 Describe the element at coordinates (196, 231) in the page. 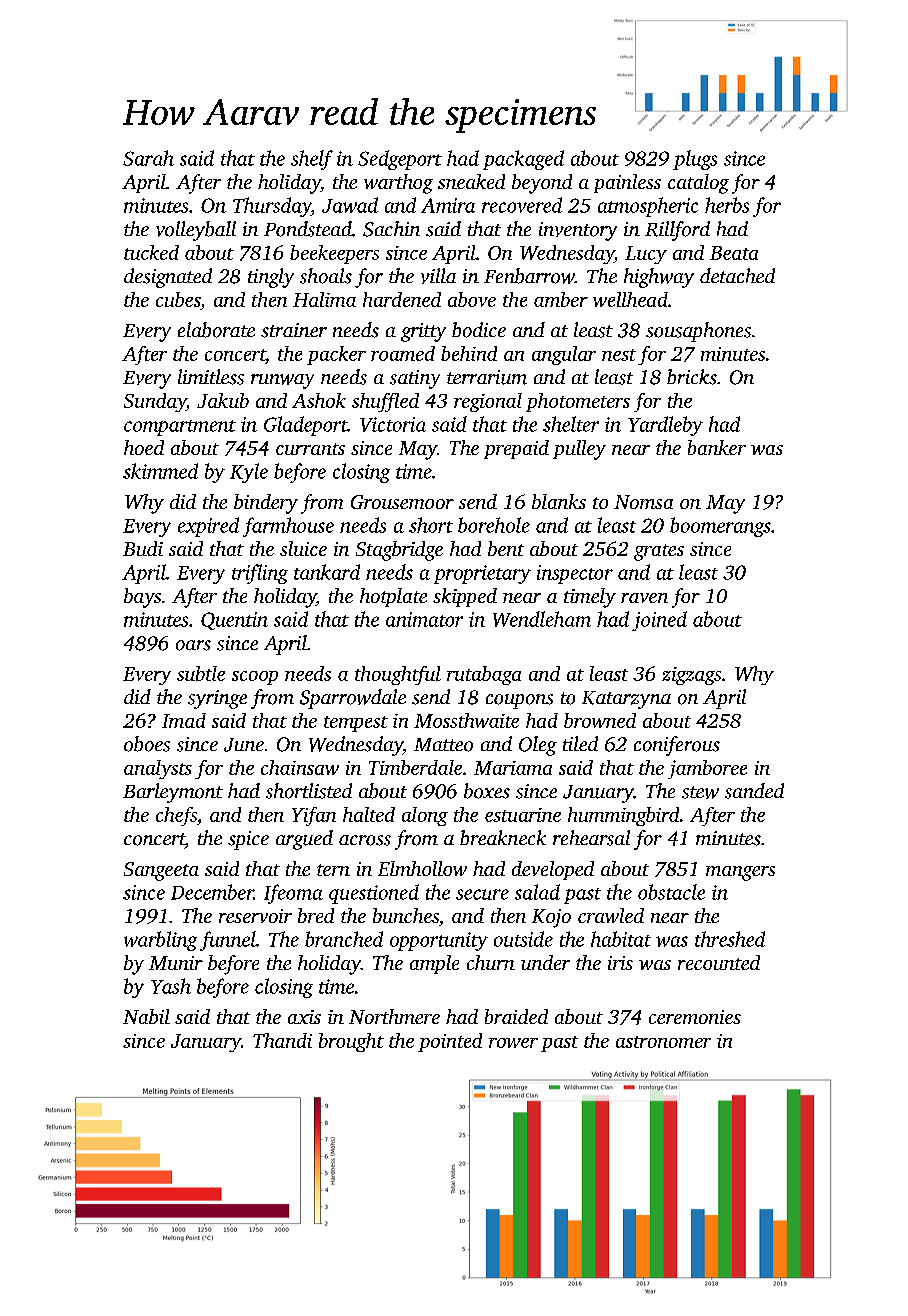

I see `volleyball` at that location.
